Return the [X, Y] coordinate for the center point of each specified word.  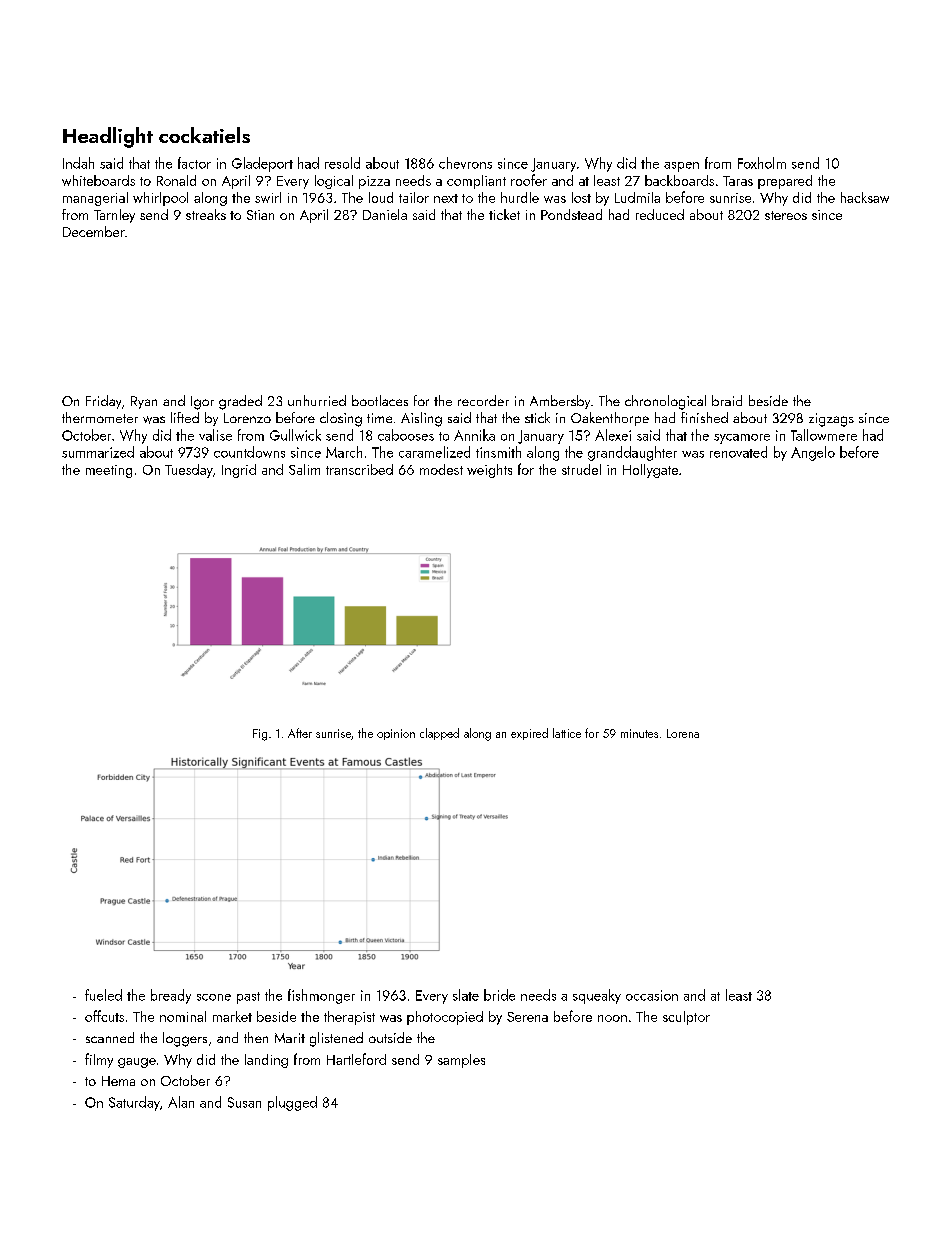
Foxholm [762, 163]
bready [171, 996]
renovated [738, 452]
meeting [109, 471]
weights [489, 471]
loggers [185, 1039]
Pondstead [571, 214]
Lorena [683, 733]
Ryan [144, 402]
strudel [581, 469]
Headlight [108, 137]
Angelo [813, 453]
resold [342, 163]
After [300, 733]
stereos [786, 215]
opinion [396, 734]
